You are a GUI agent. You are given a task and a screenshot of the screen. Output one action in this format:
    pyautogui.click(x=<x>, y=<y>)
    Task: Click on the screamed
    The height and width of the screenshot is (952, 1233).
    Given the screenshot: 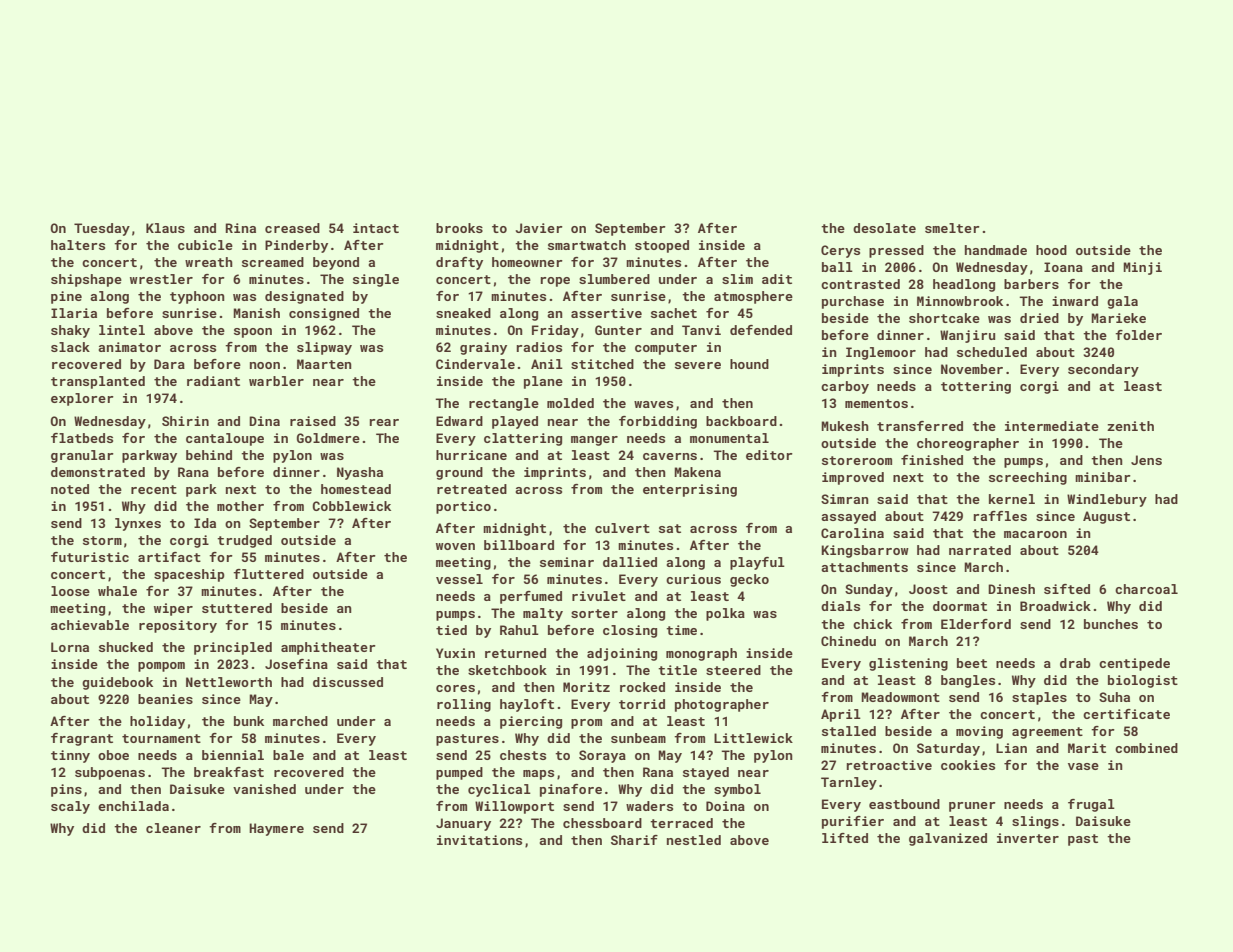 What is the action you would take?
    pyautogui.click(x=273, y=262)
